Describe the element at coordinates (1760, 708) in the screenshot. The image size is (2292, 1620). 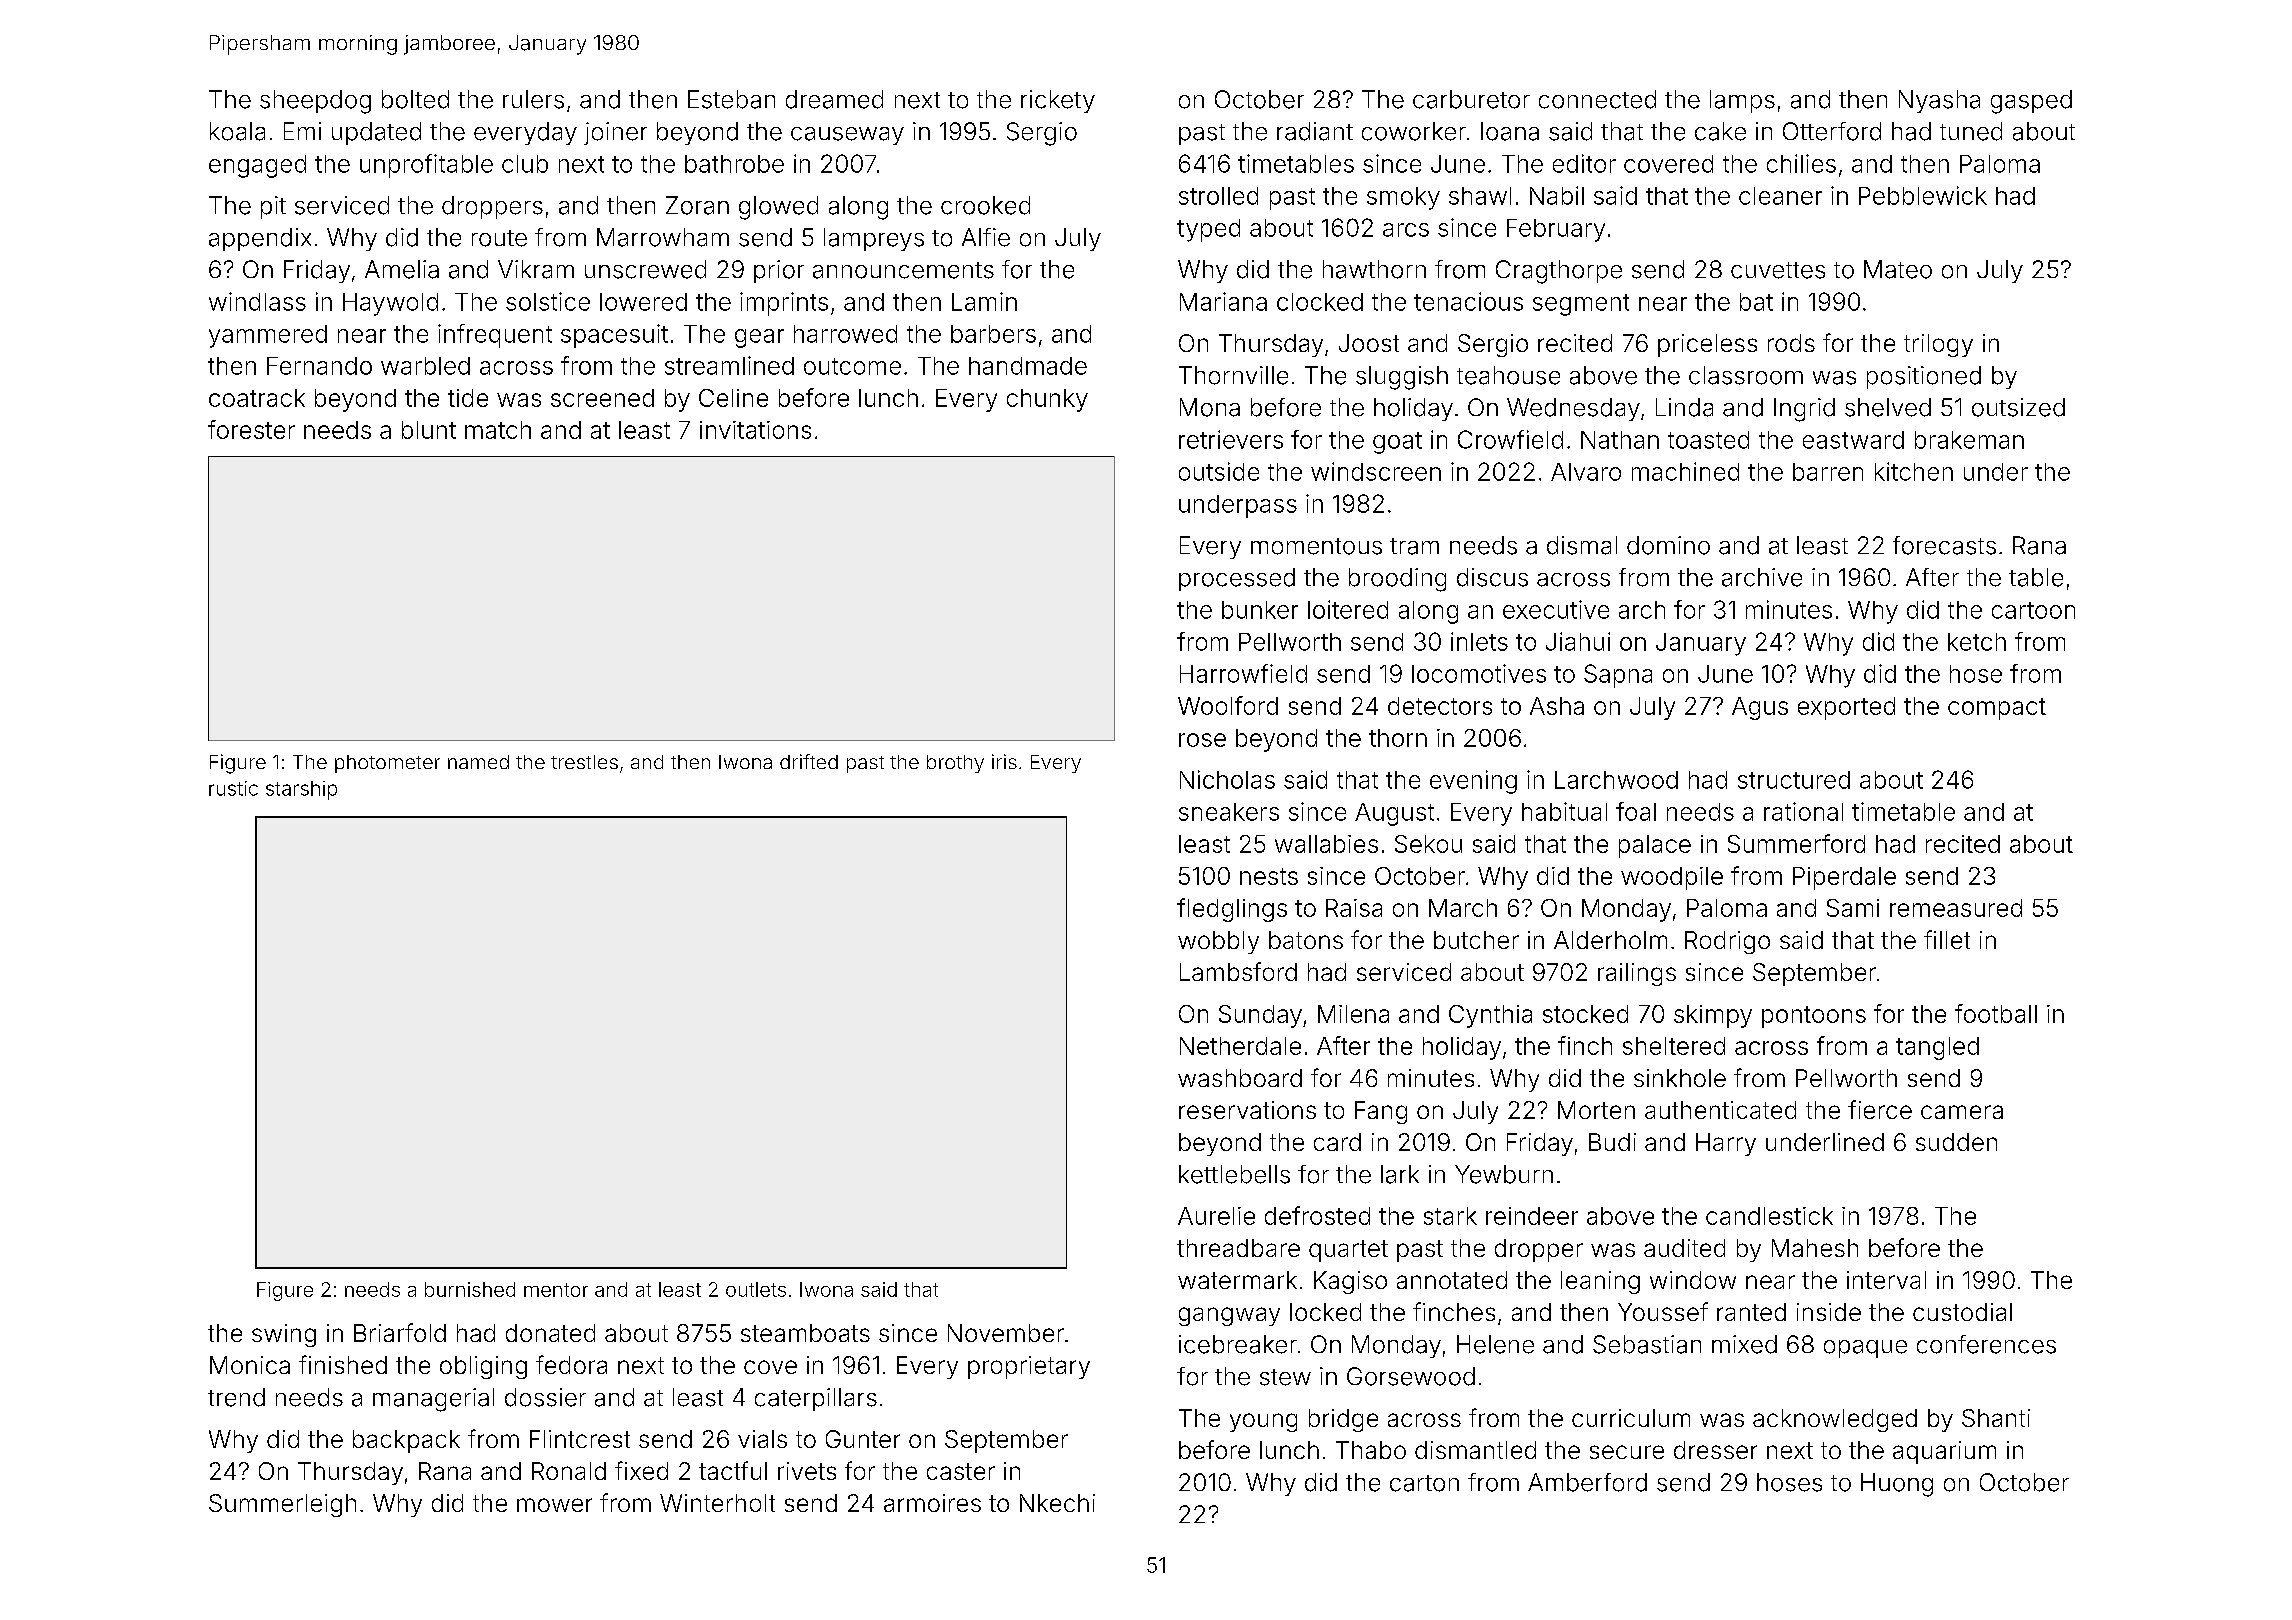
I see `Agus` at that location.
